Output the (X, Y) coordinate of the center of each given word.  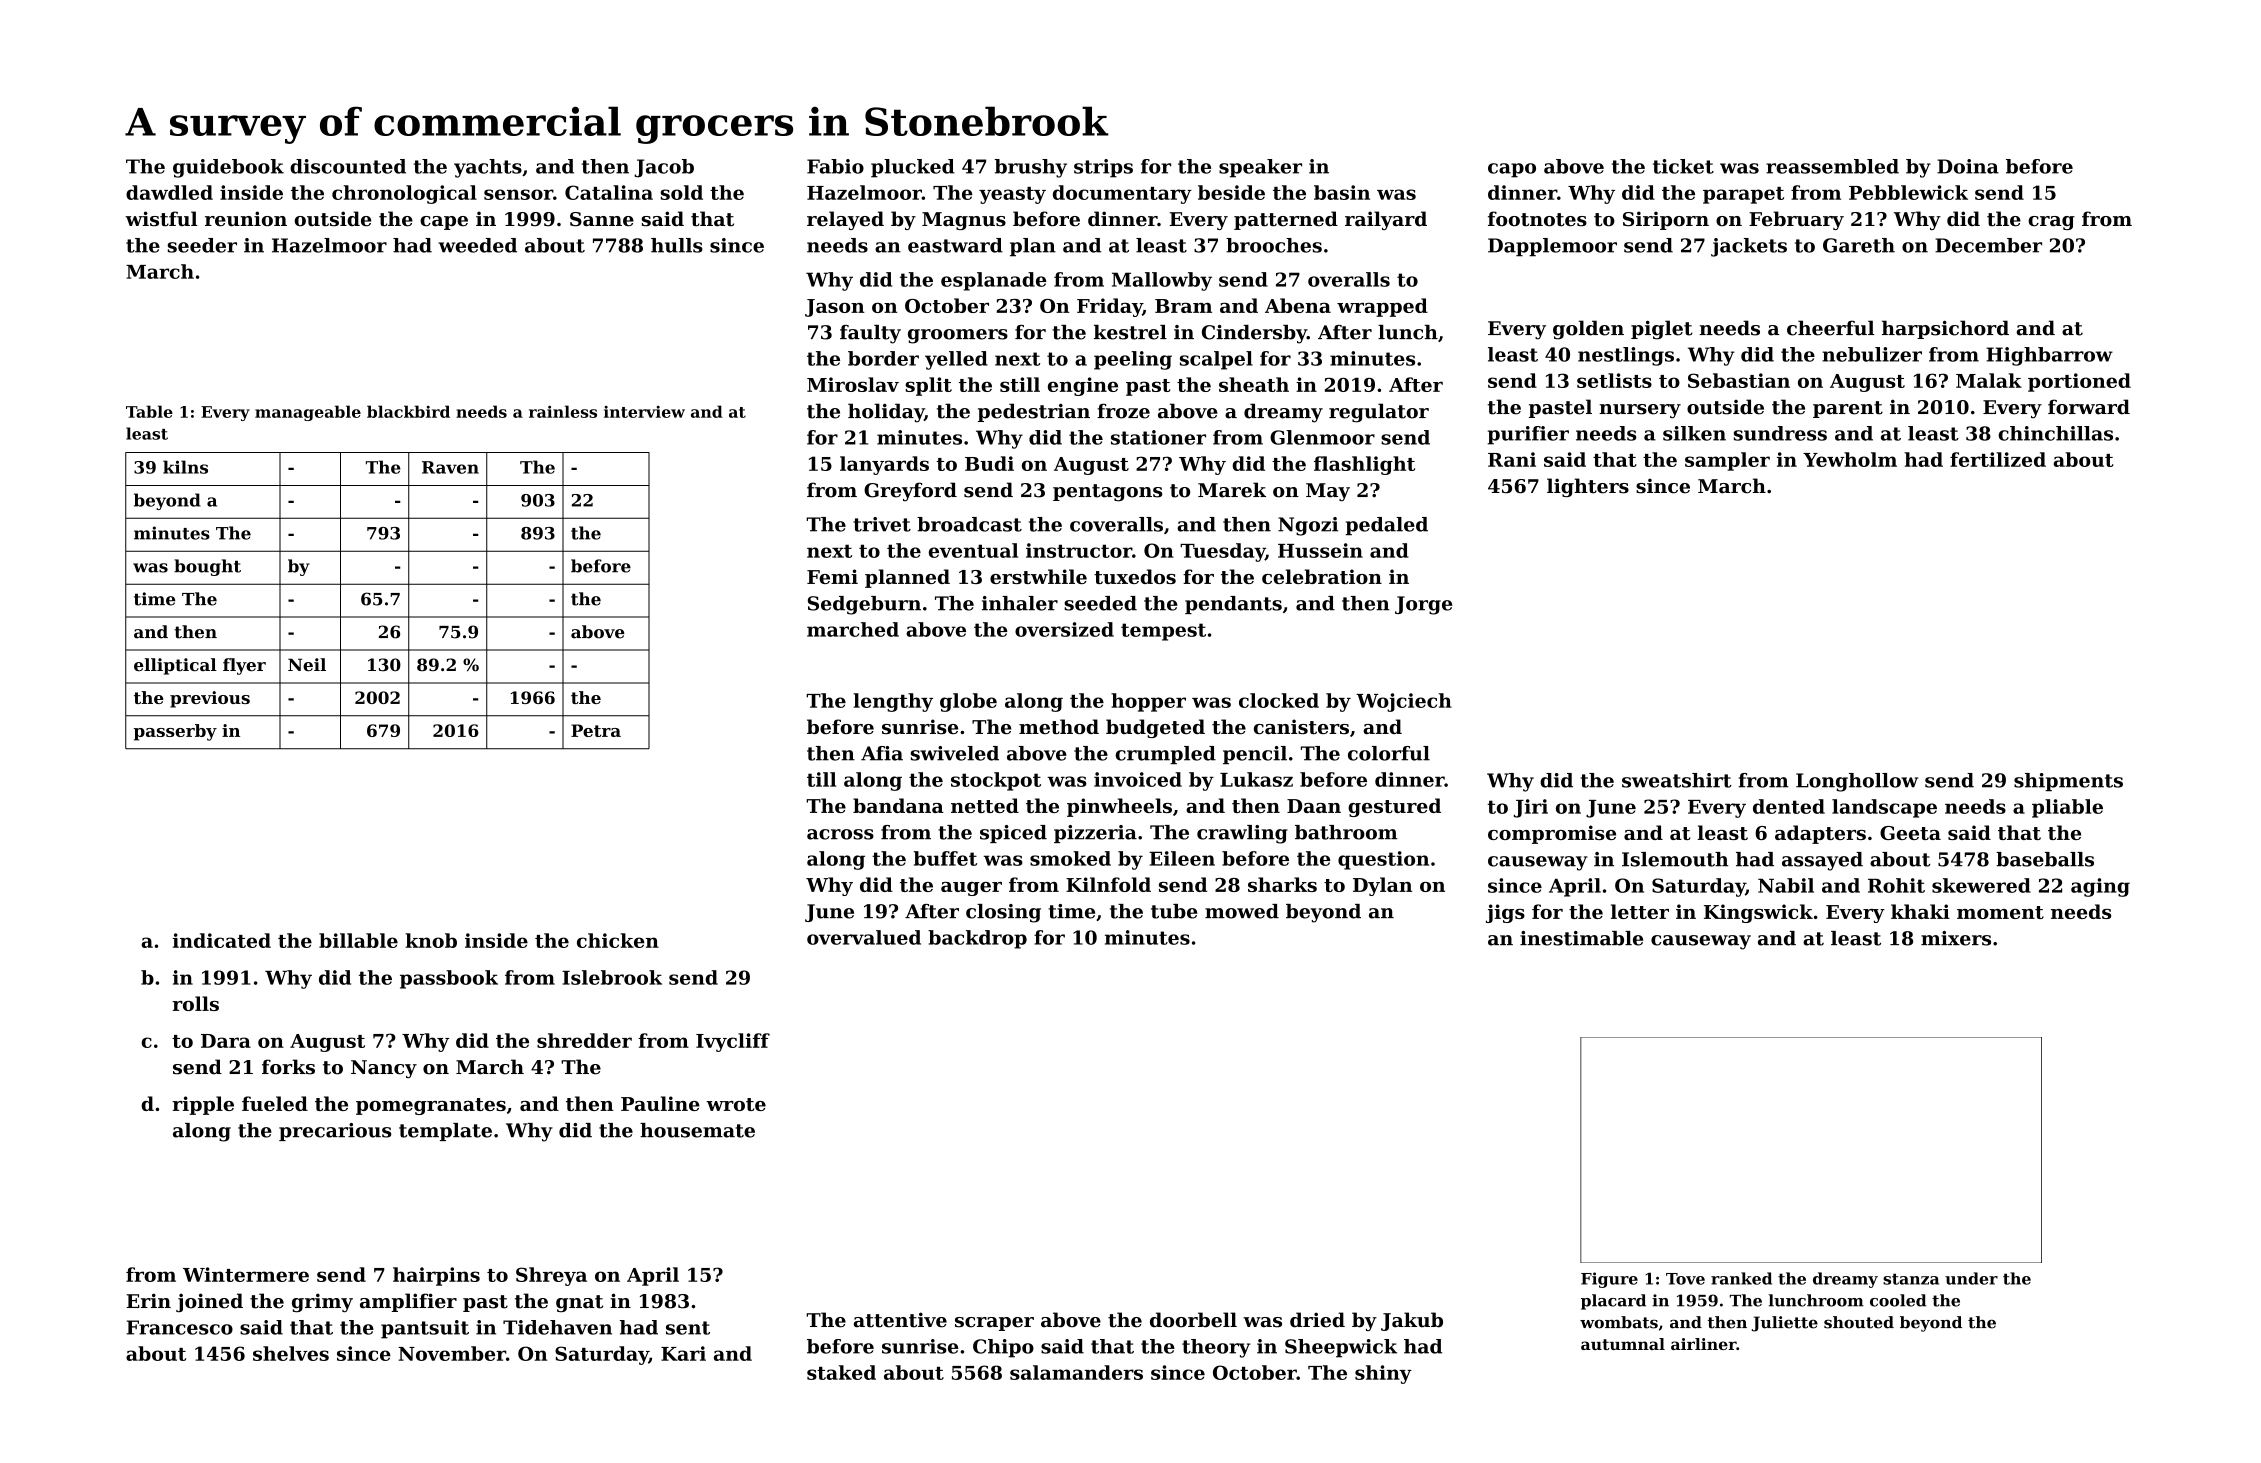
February (1796, 220)
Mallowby (1162, 281)
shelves (291, 1353)
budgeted (1155, 728)
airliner (1703, 1344)
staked (841, 1372)
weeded (477, 245)
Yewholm (1850, 459)
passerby (175, 732)
